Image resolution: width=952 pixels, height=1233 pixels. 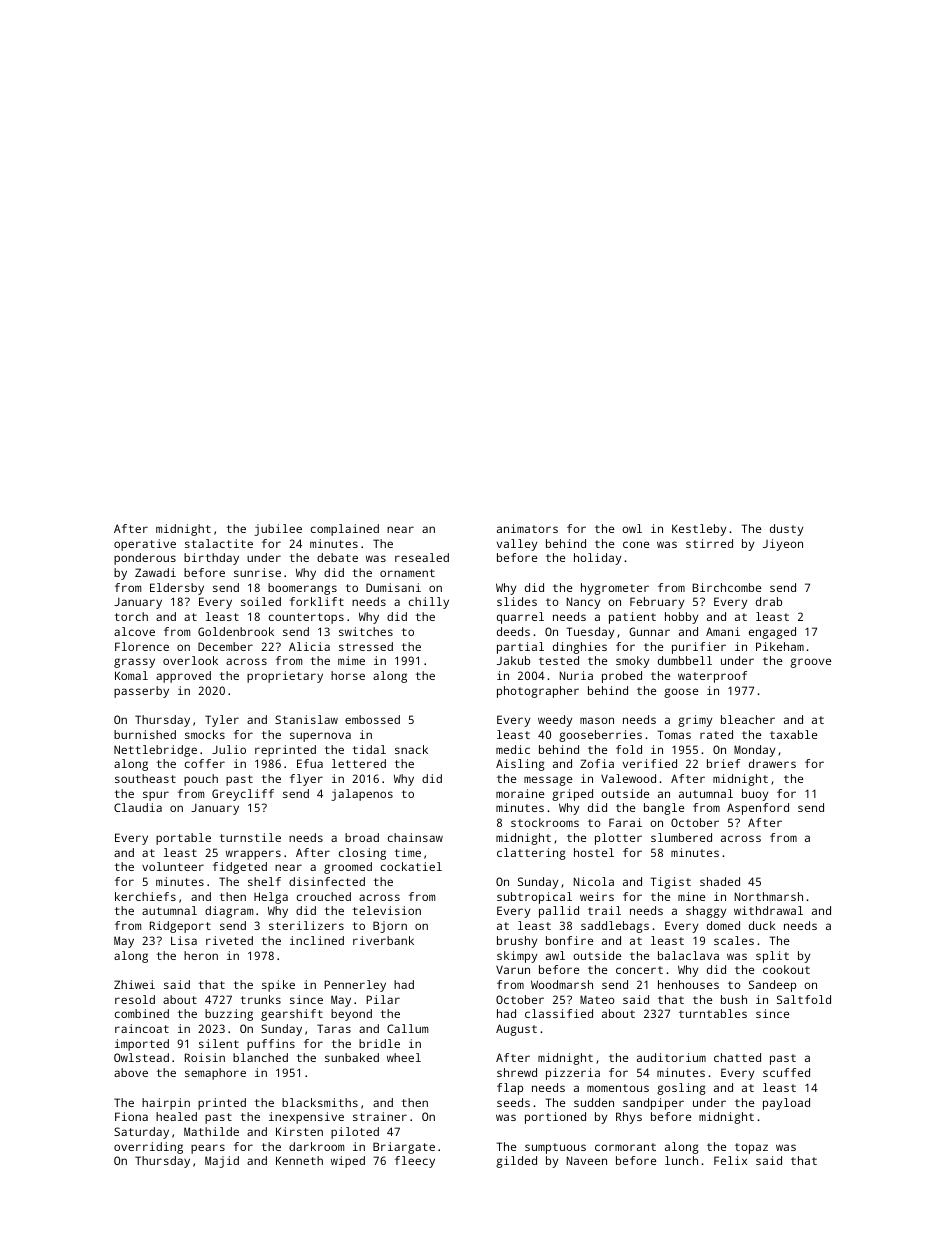 I want to click on complained, so click(x=345, y=530).
